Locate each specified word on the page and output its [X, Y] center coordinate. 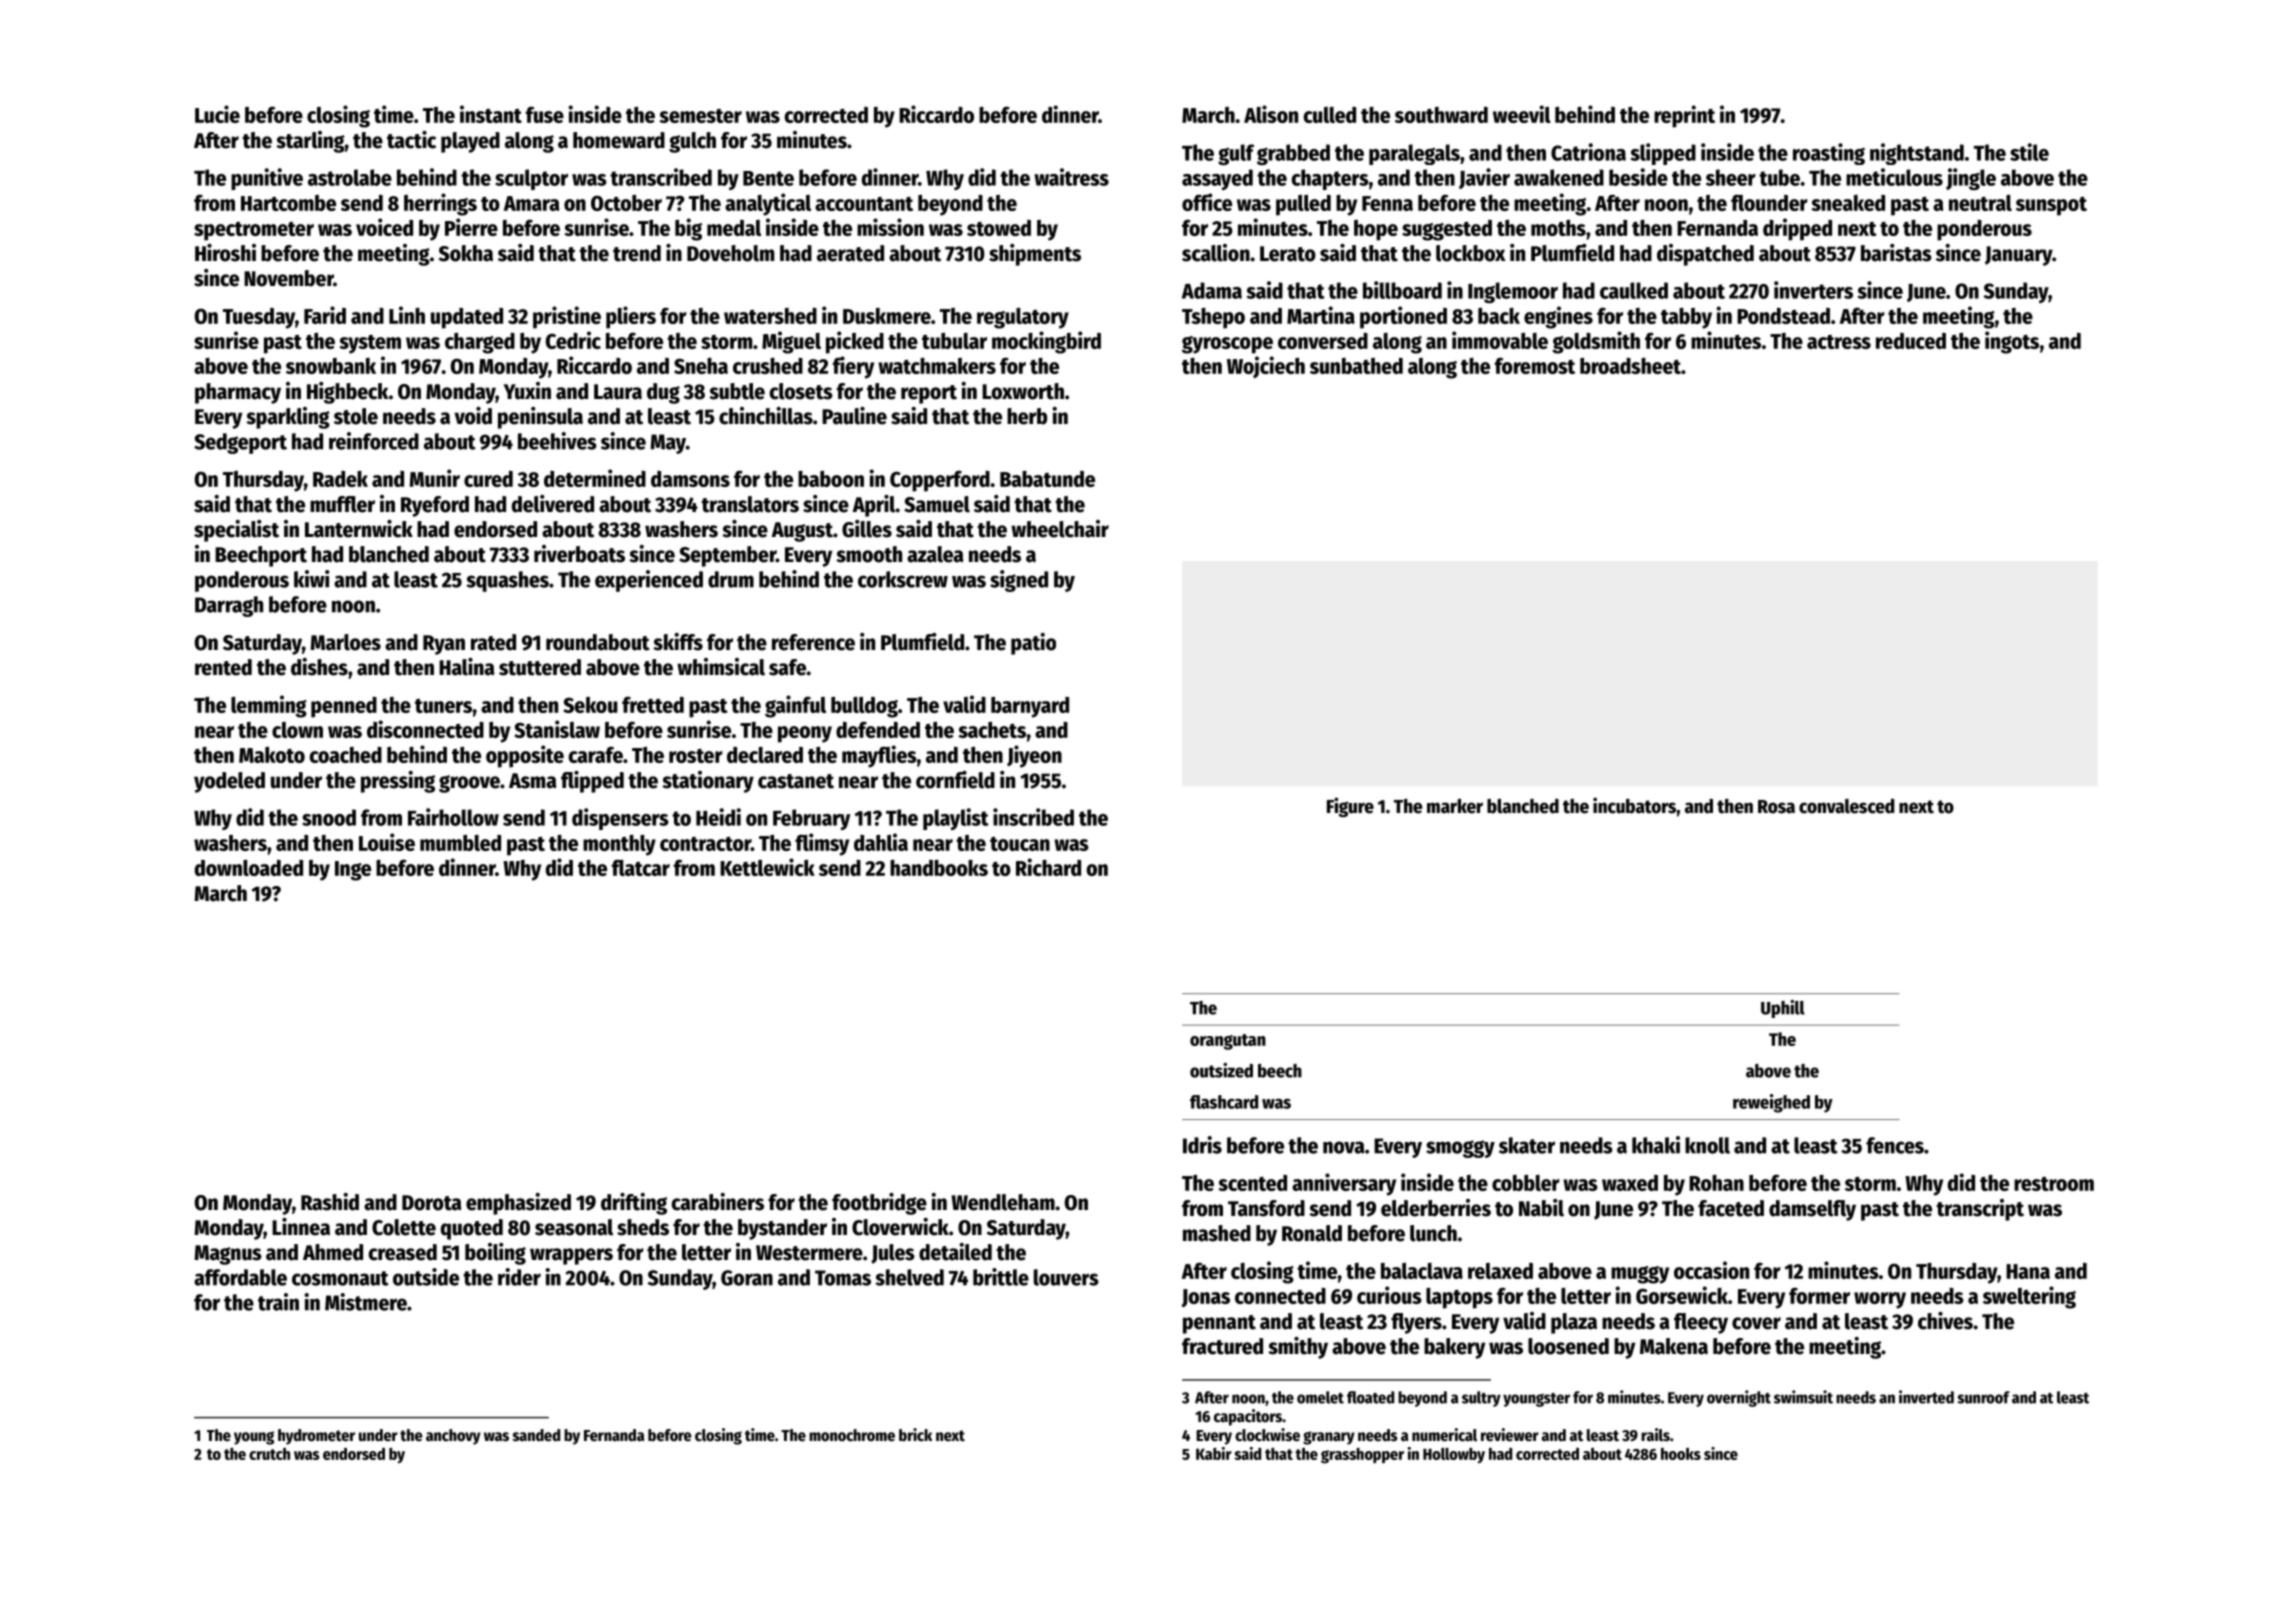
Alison [1271, 114]
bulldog [864, 707]
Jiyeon [1034, 756]
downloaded [249, 868]
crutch [269, 1454]
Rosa [1776, 807]
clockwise [1267, 1435]
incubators [1634, 805]
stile [2029, 152]
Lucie [217, 114]
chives [1945, 1321]
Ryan [444, 645]
